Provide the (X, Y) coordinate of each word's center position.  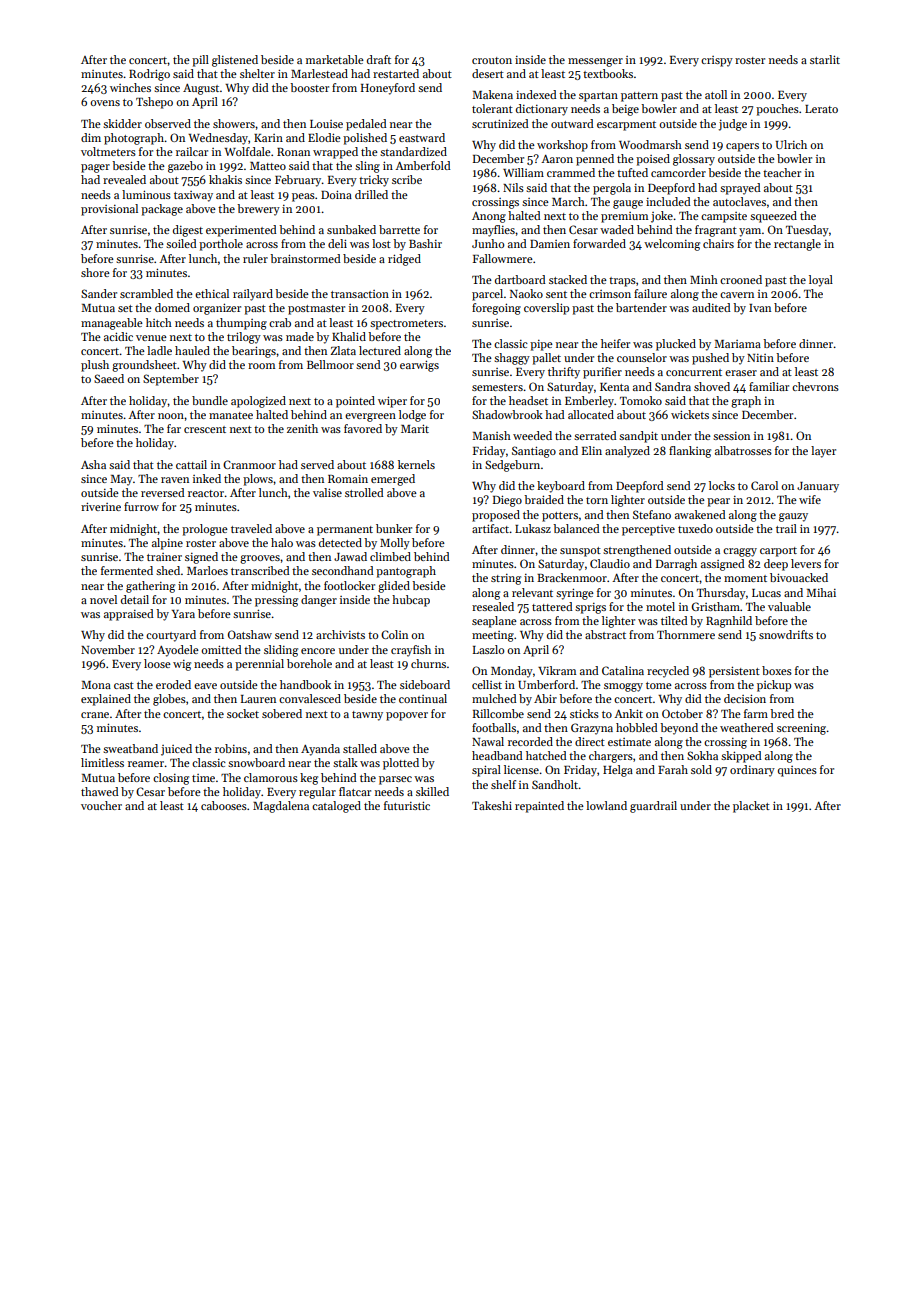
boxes (777, 670)
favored (363, 428)
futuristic (407, 805)
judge (733, 125)
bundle (210, 400)
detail (135, 599)
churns (428, 663)
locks (722, 485)
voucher (101, 805)
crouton (492, 60)
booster (309, 87)
